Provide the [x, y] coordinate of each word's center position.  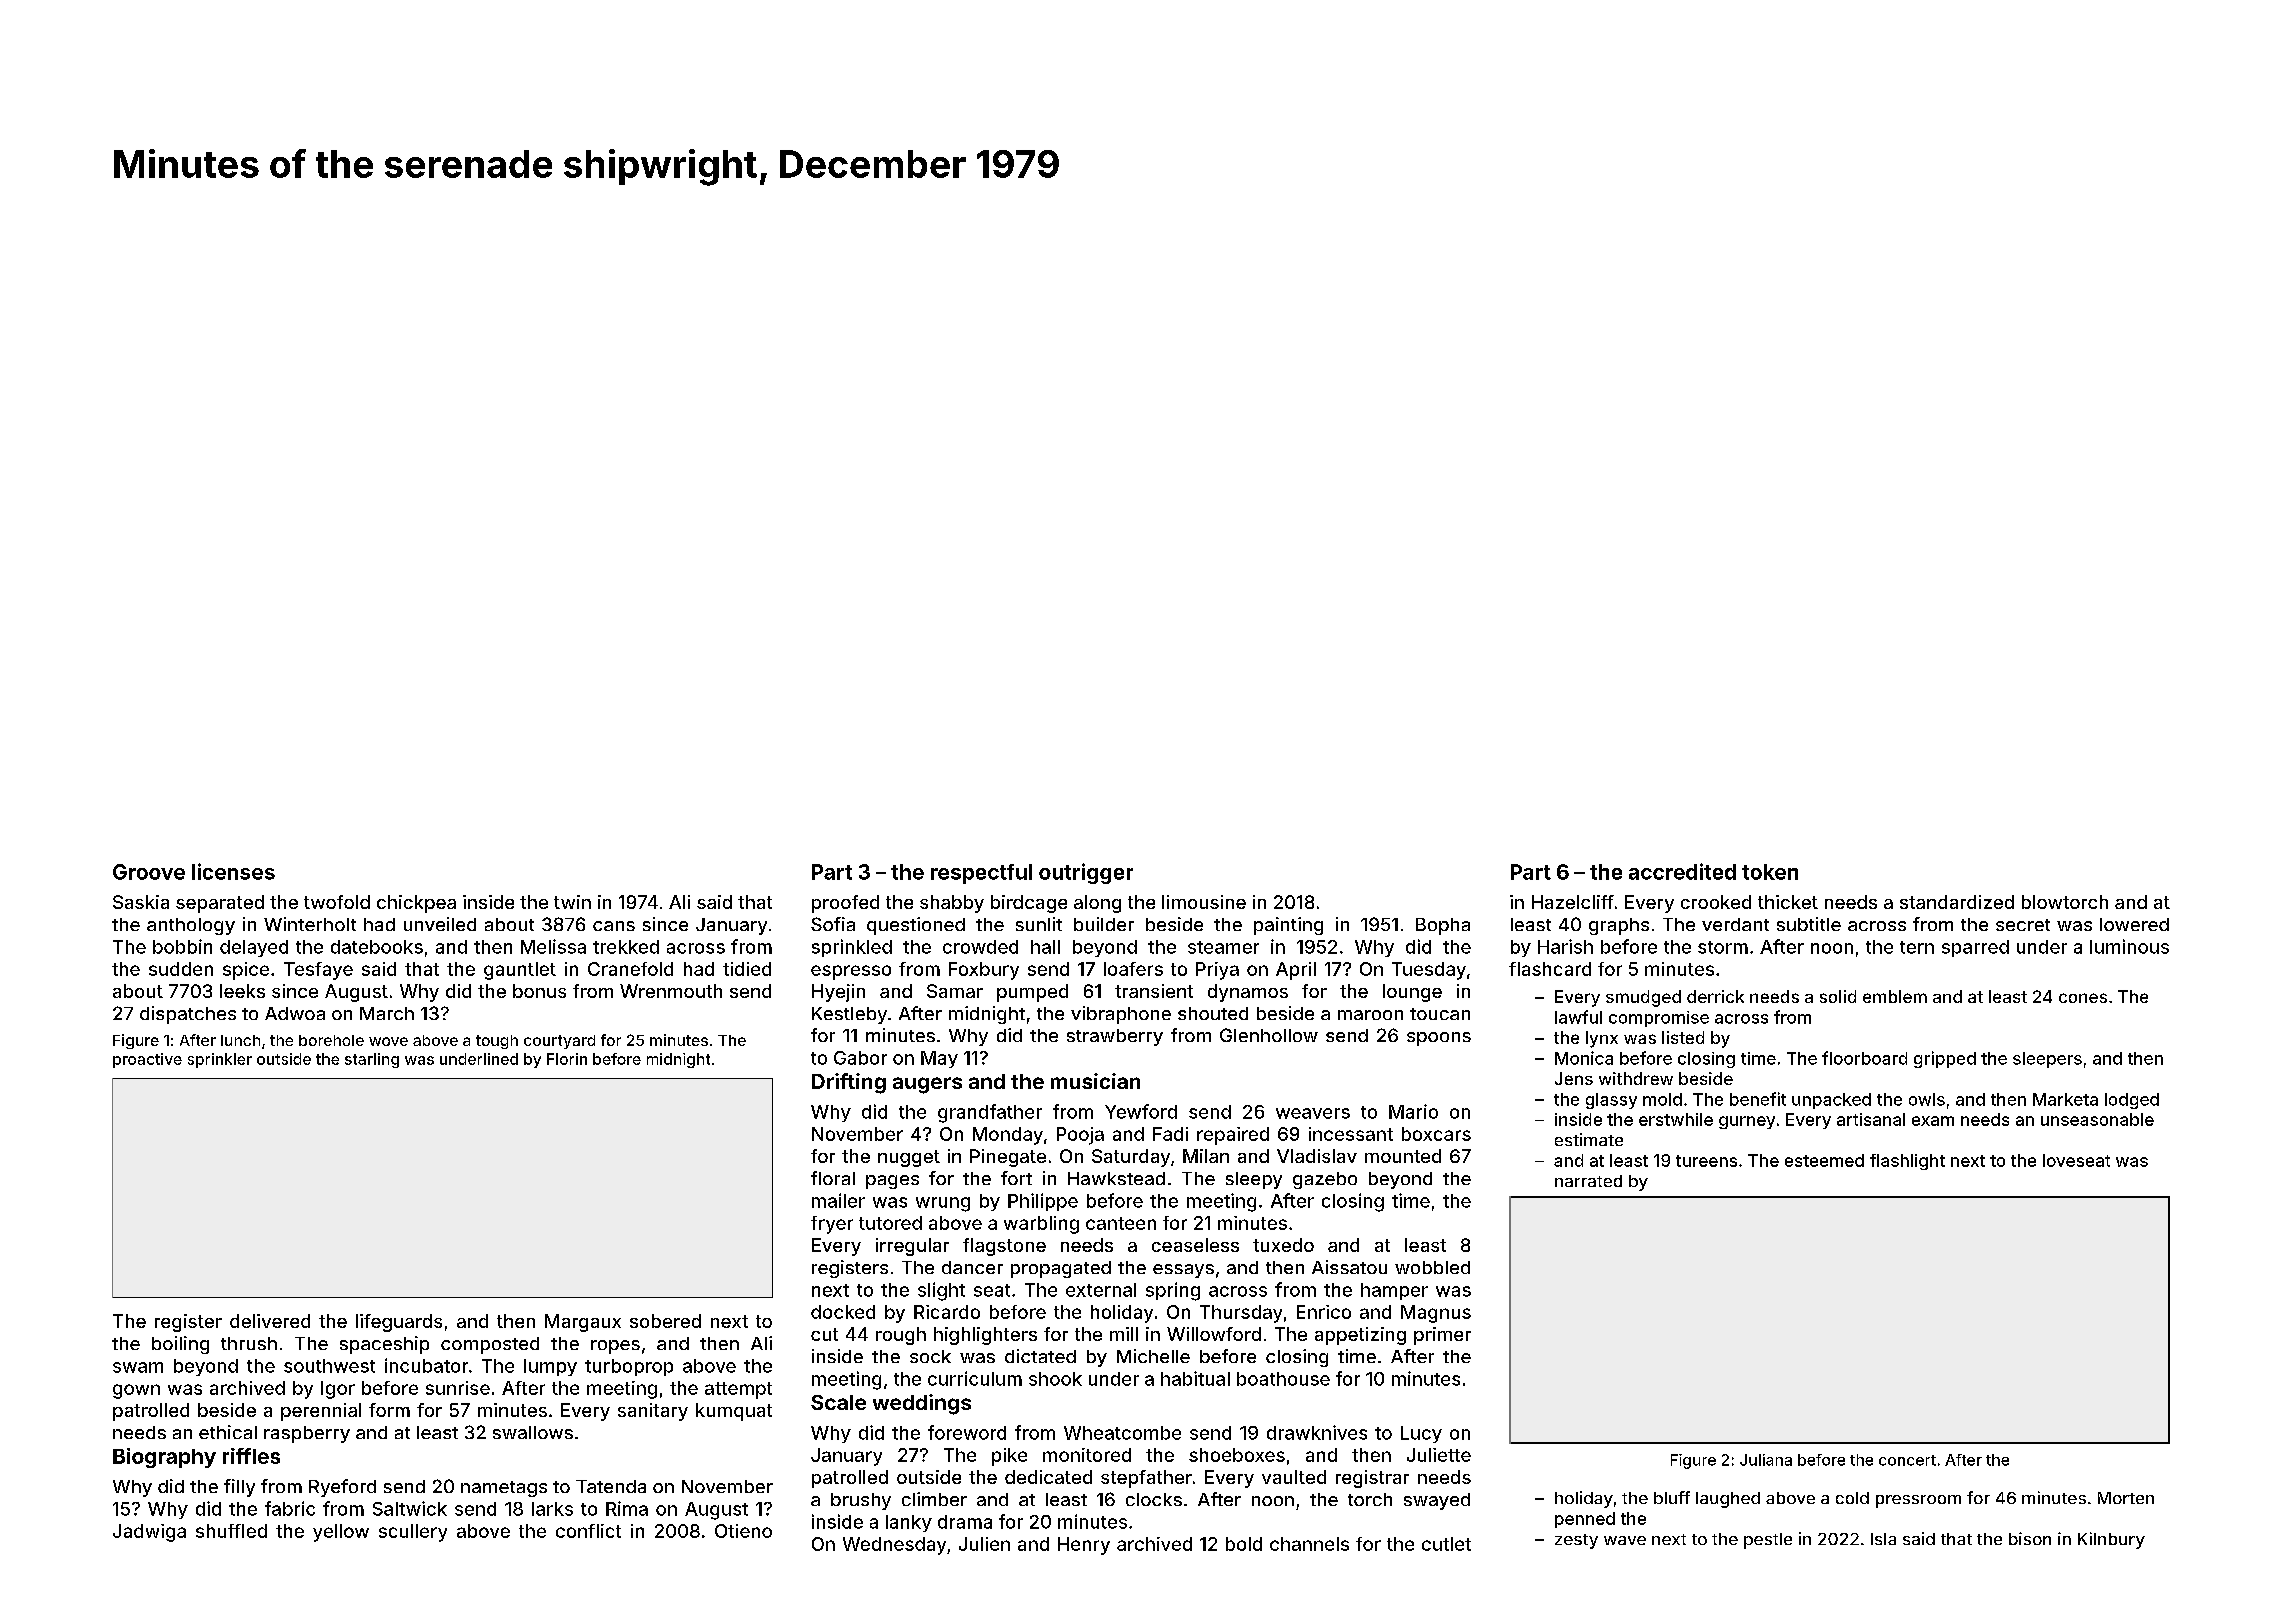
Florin [567, 1059]
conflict [588, 1531]
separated [220, 904]
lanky [909, 1523]
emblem [1895, 996]
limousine [1204, 902]
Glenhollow [1269, 1035]
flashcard [1550, 969]
